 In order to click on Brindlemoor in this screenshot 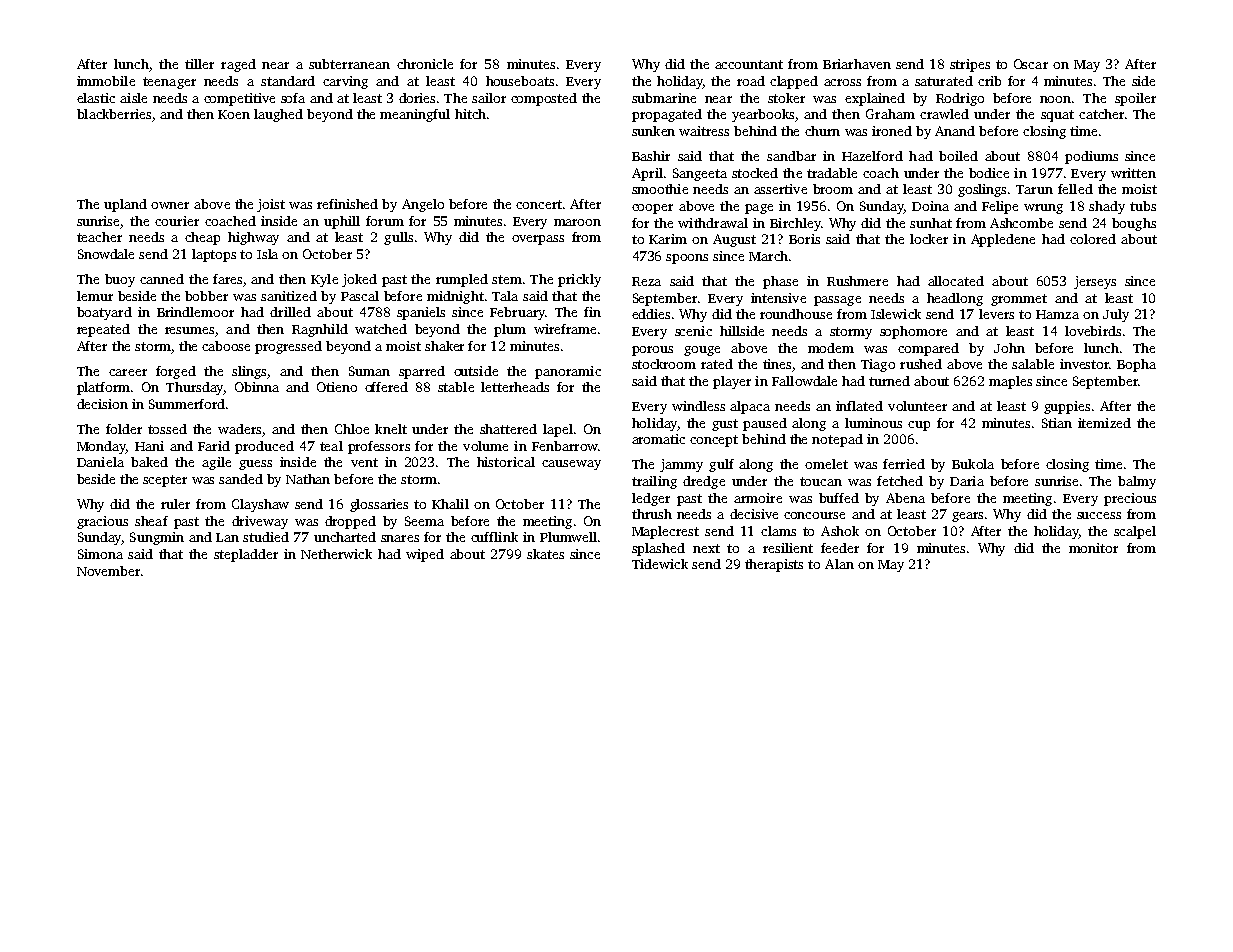, I will do `click(195, 312)`.
